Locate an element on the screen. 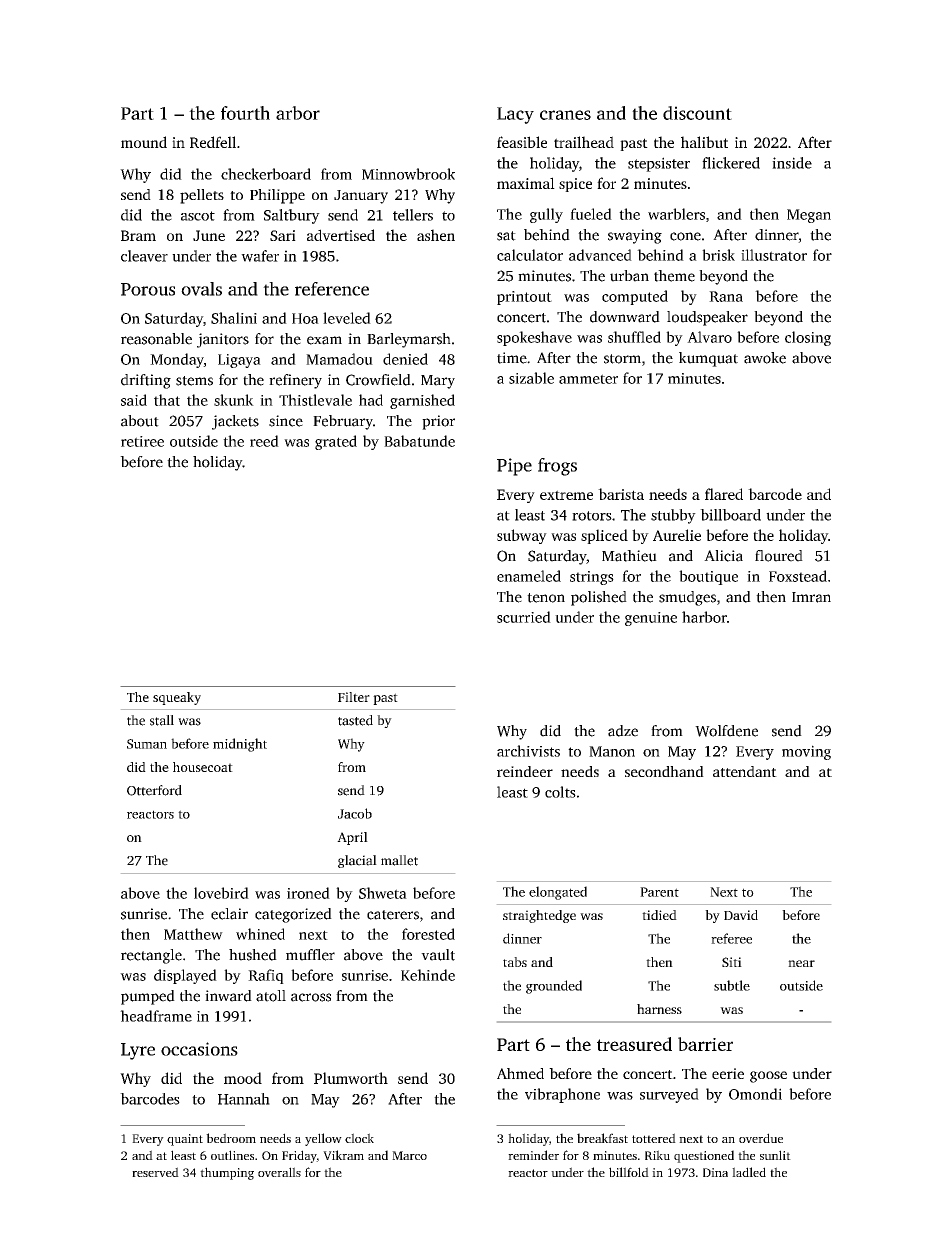 This screenshot has height=1233, width=952. moving is located at coordinates (806, 752).
